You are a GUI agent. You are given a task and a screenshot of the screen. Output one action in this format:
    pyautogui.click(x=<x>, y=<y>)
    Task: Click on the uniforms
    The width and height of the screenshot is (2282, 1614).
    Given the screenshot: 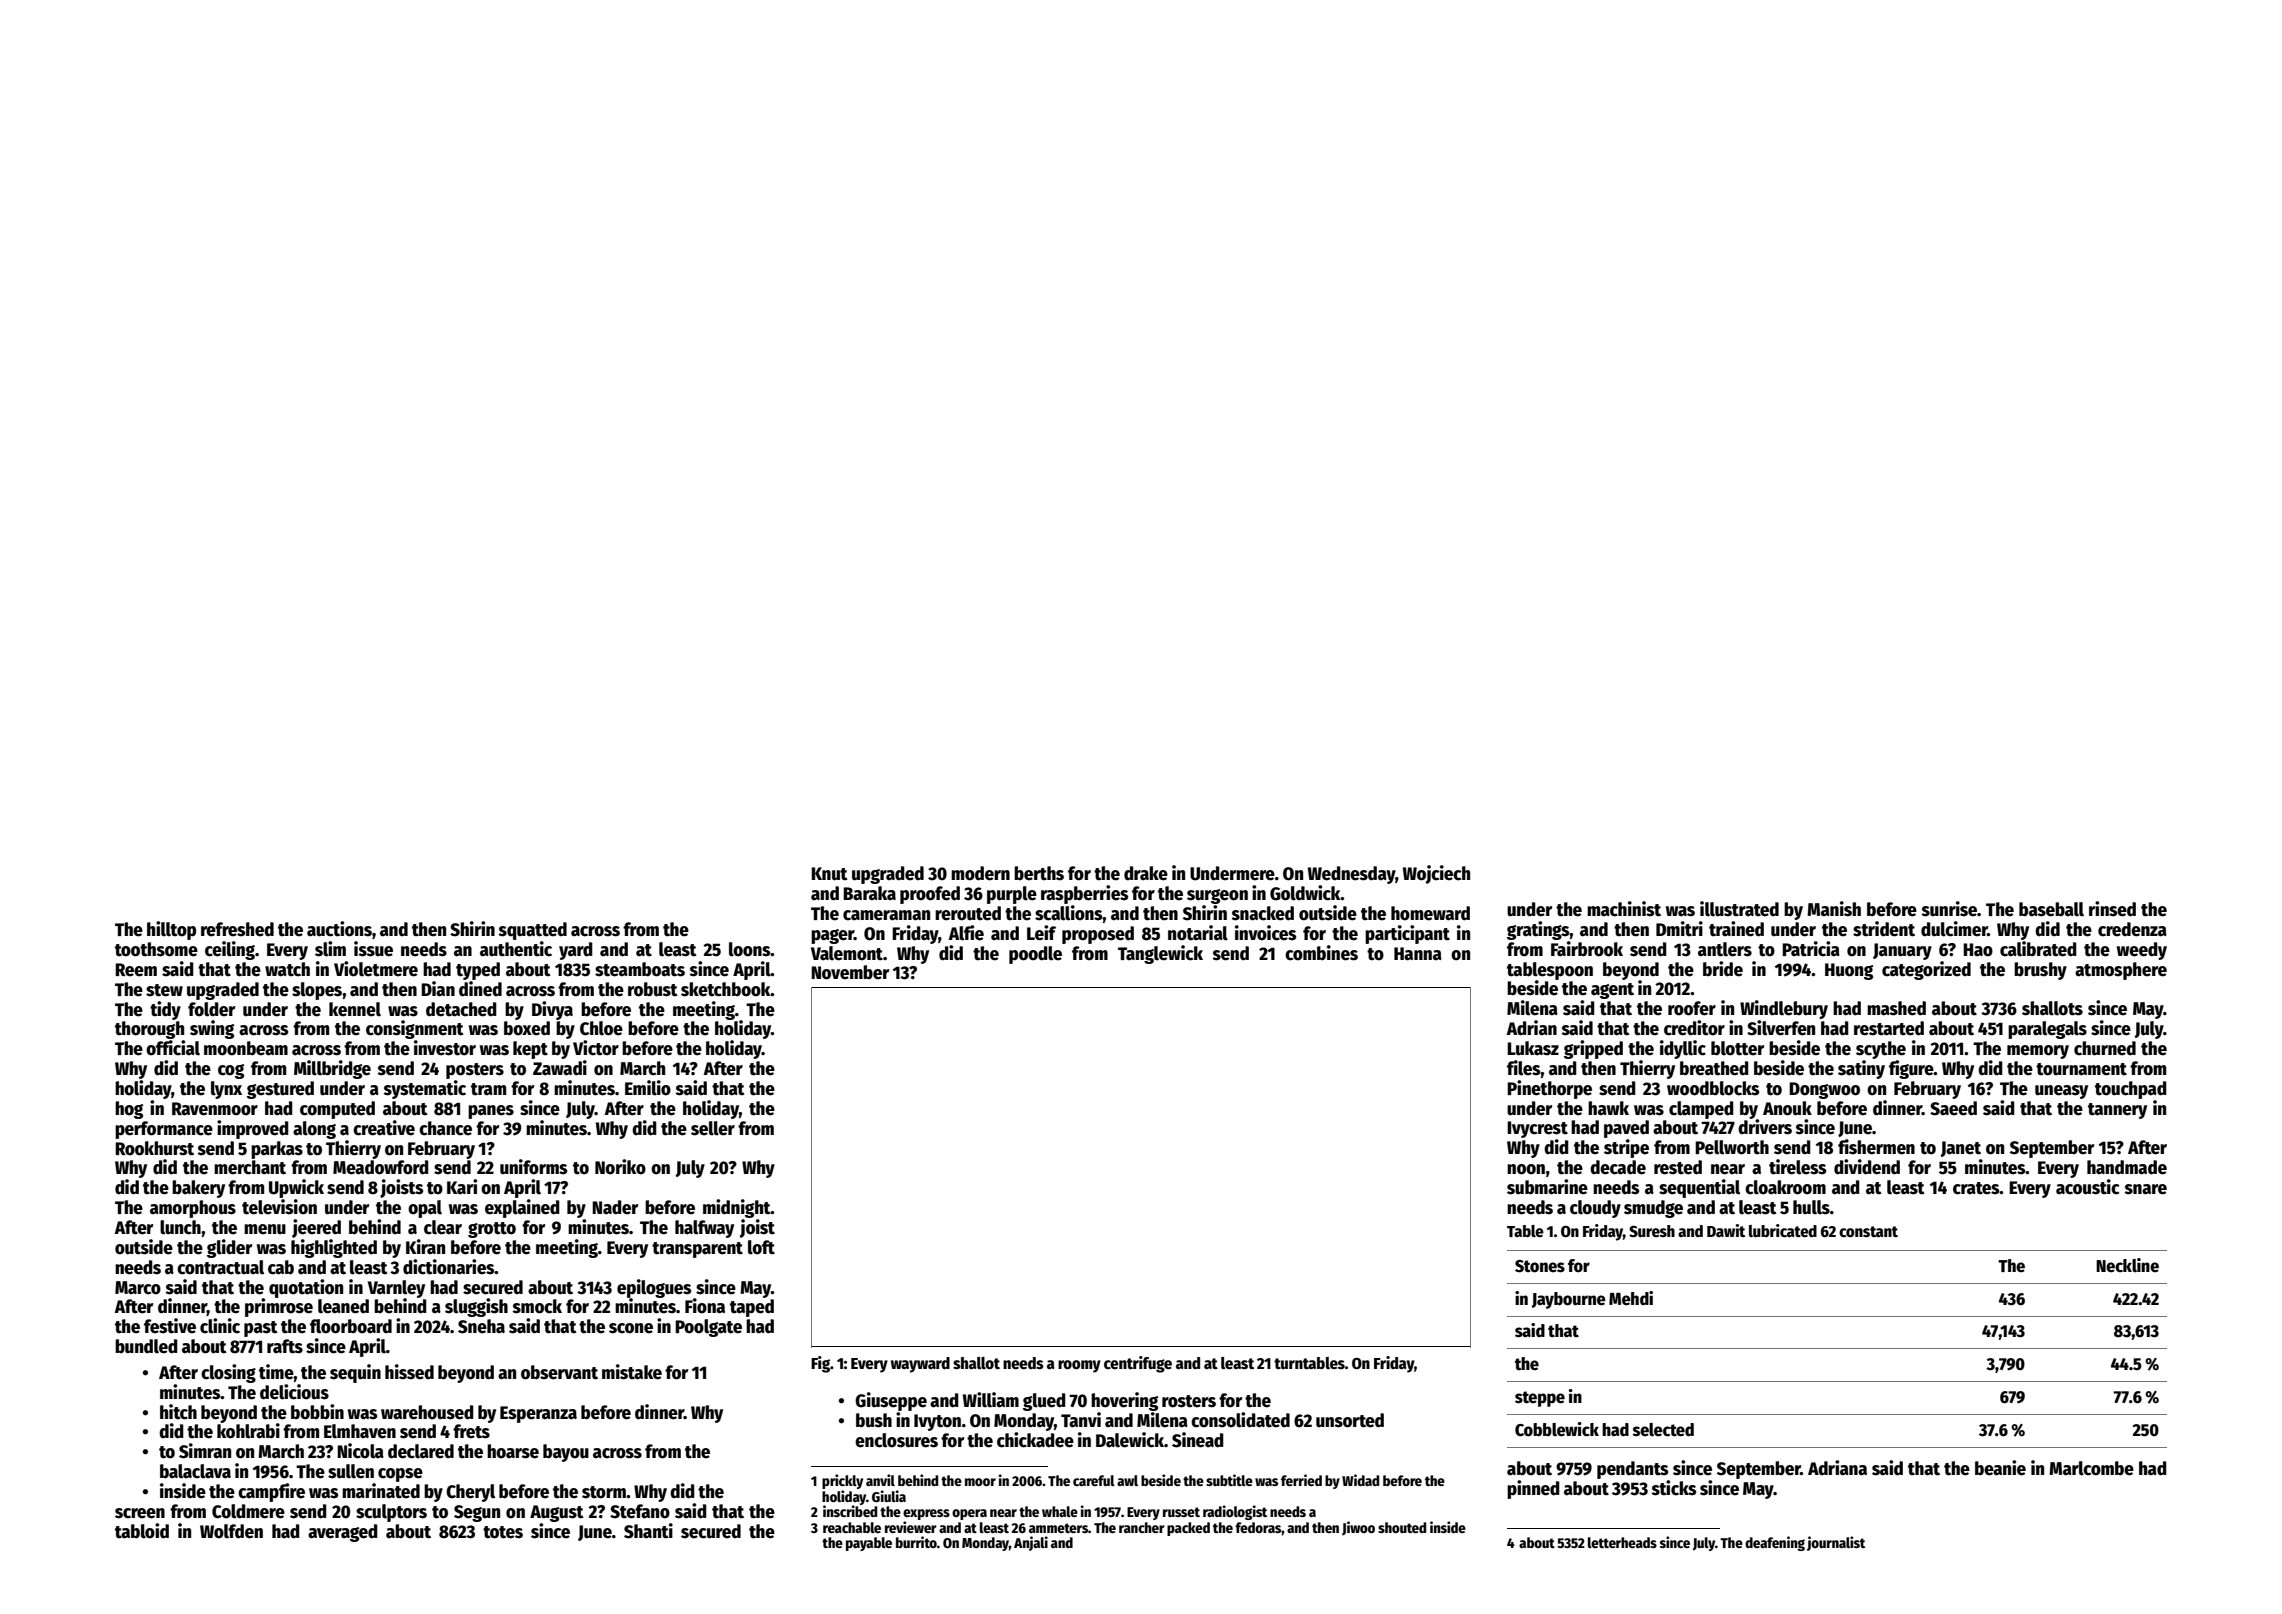 What is the action you would take?
    pyautogui.click(x=533, y=1167)
